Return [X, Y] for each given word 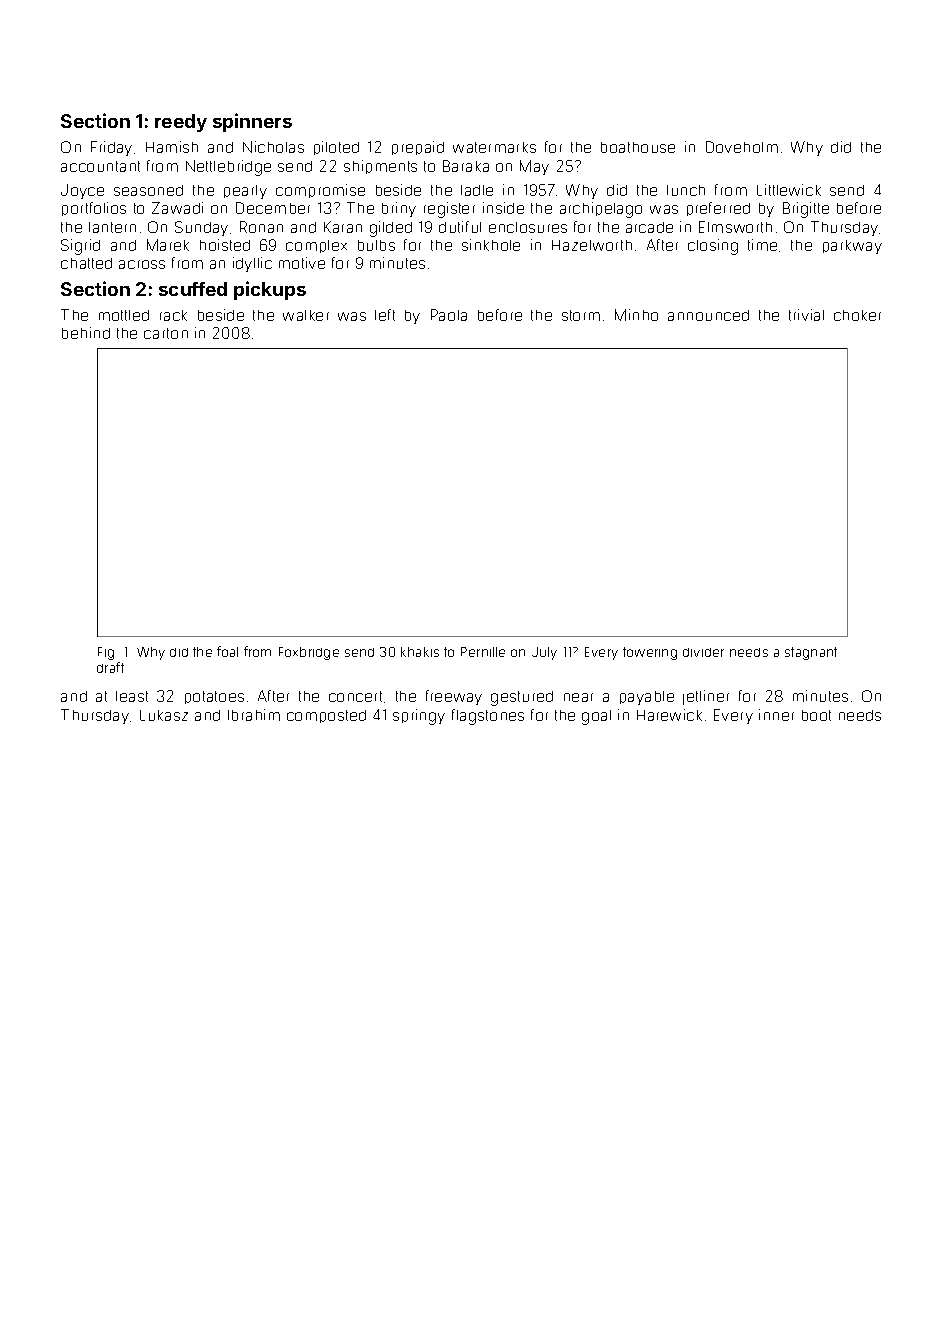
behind [86, 333]
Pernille [483, 652]
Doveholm [742, 147]
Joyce [82, 191]
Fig [106, 653]
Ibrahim [254, 715]
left [385, 315]
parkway [852, 247]
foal [227, 651]
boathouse [638, 147]
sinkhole [491, 245]
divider [703, 652]
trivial [806, 315]
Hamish [172, 147]
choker [857, 315]
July [544, 653]
